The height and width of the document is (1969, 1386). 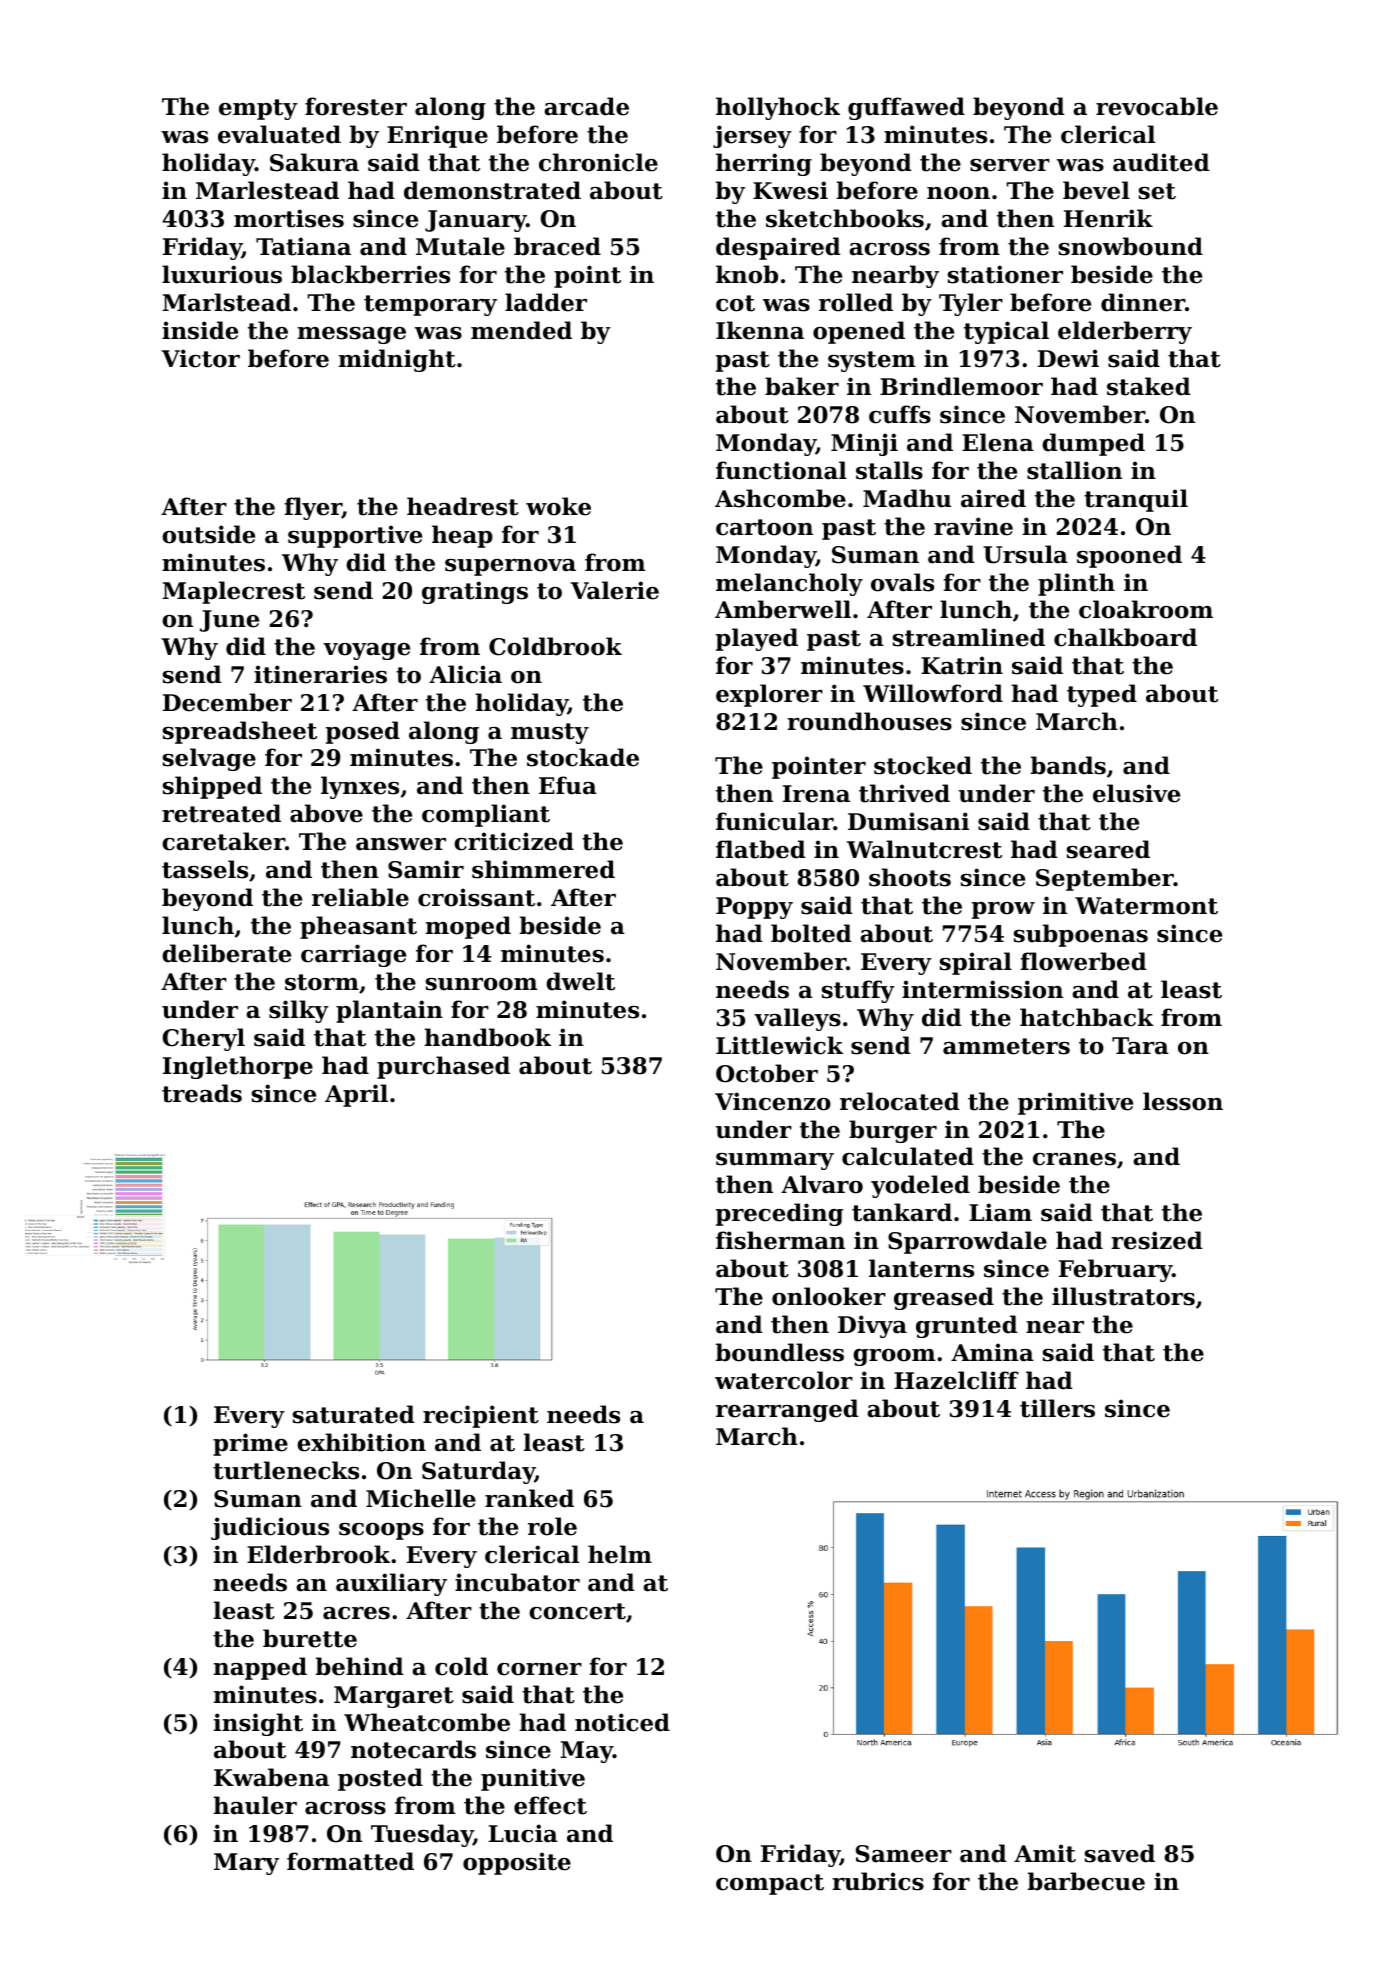 What do you see at coordinates (906, 108) in the document?
I see `guffawed` at bounding box center [906, 108].
